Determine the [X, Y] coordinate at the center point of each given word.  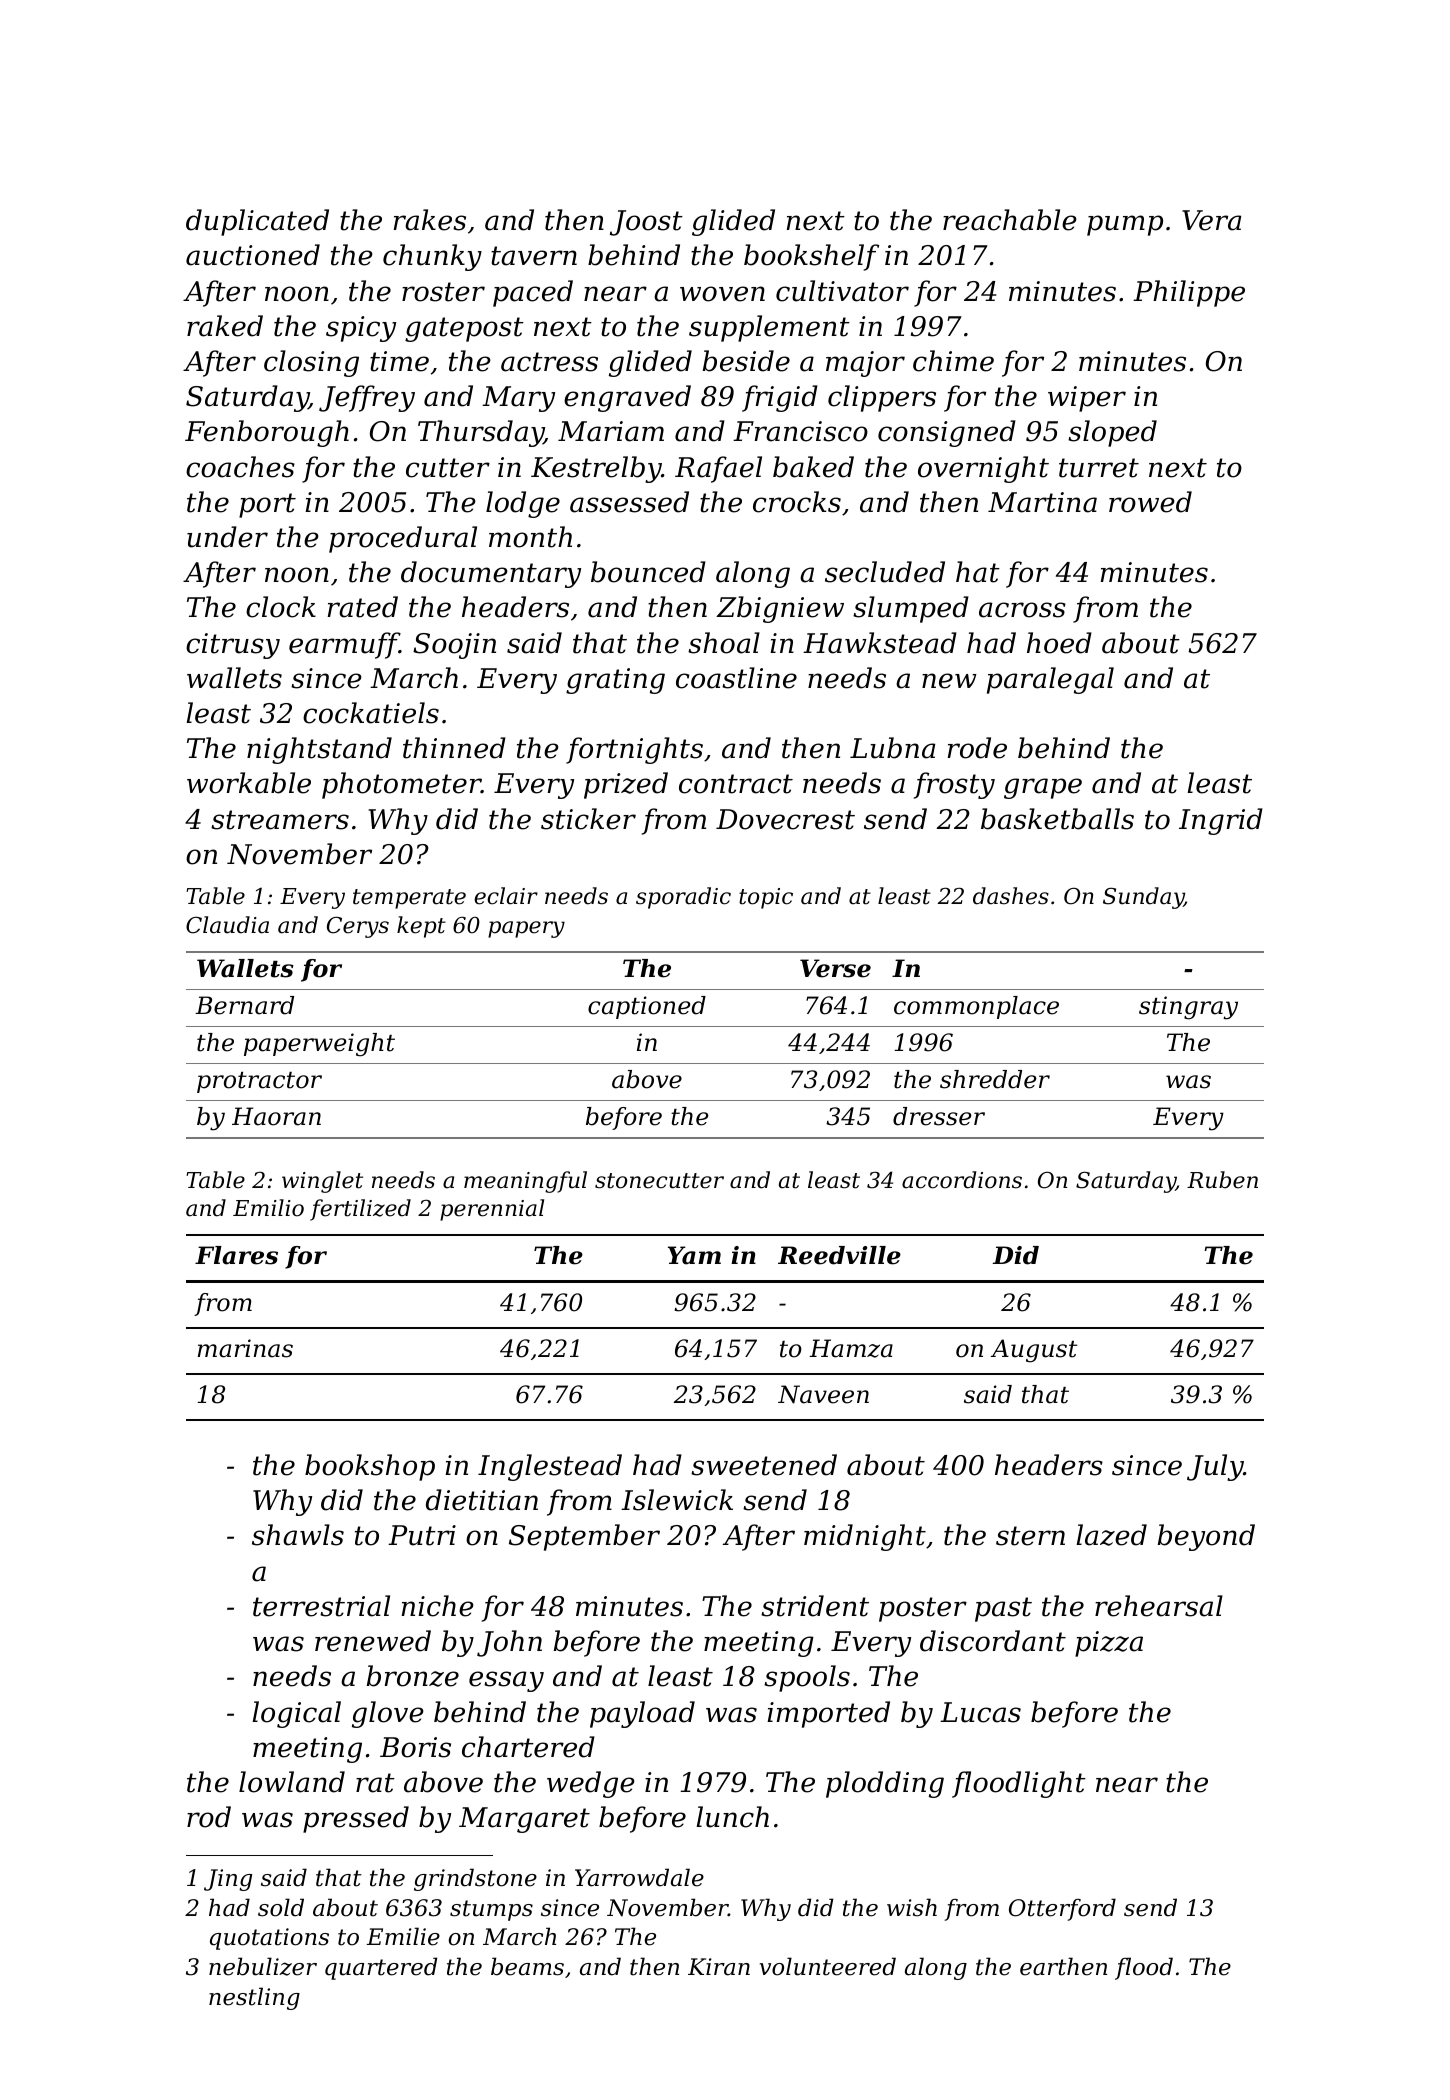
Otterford [1062, 1909]
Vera [1211, 220]
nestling [254, 1998]
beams [527, 1966]
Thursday [481, 433]
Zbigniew [780, 609]
